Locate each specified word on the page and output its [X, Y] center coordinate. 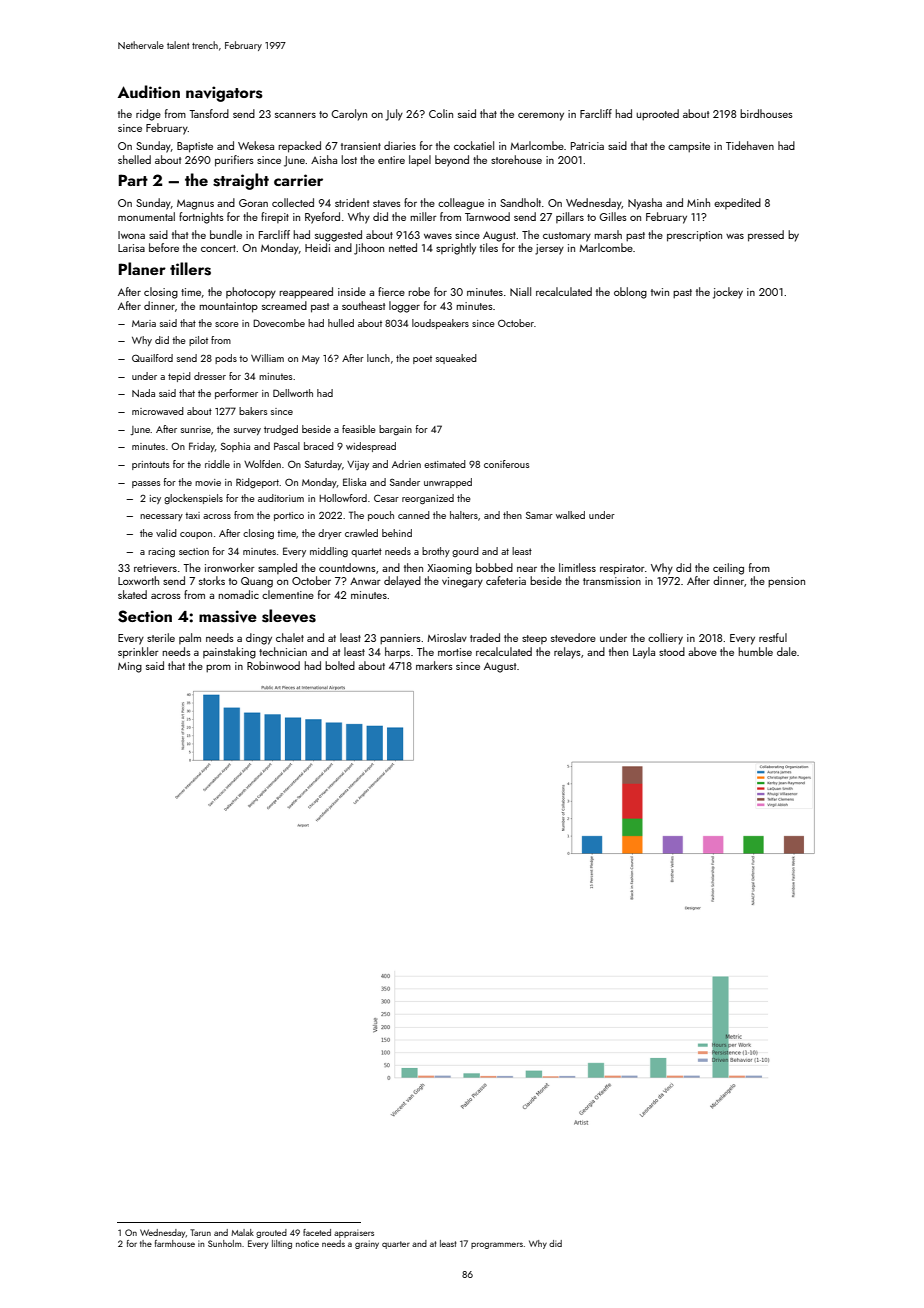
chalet [290, 637]
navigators [224, 94]
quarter [396, 1245]
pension [786, 582]
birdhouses [766, 113]
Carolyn [349, 115]
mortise [455, 652]
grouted [271, 1233]
